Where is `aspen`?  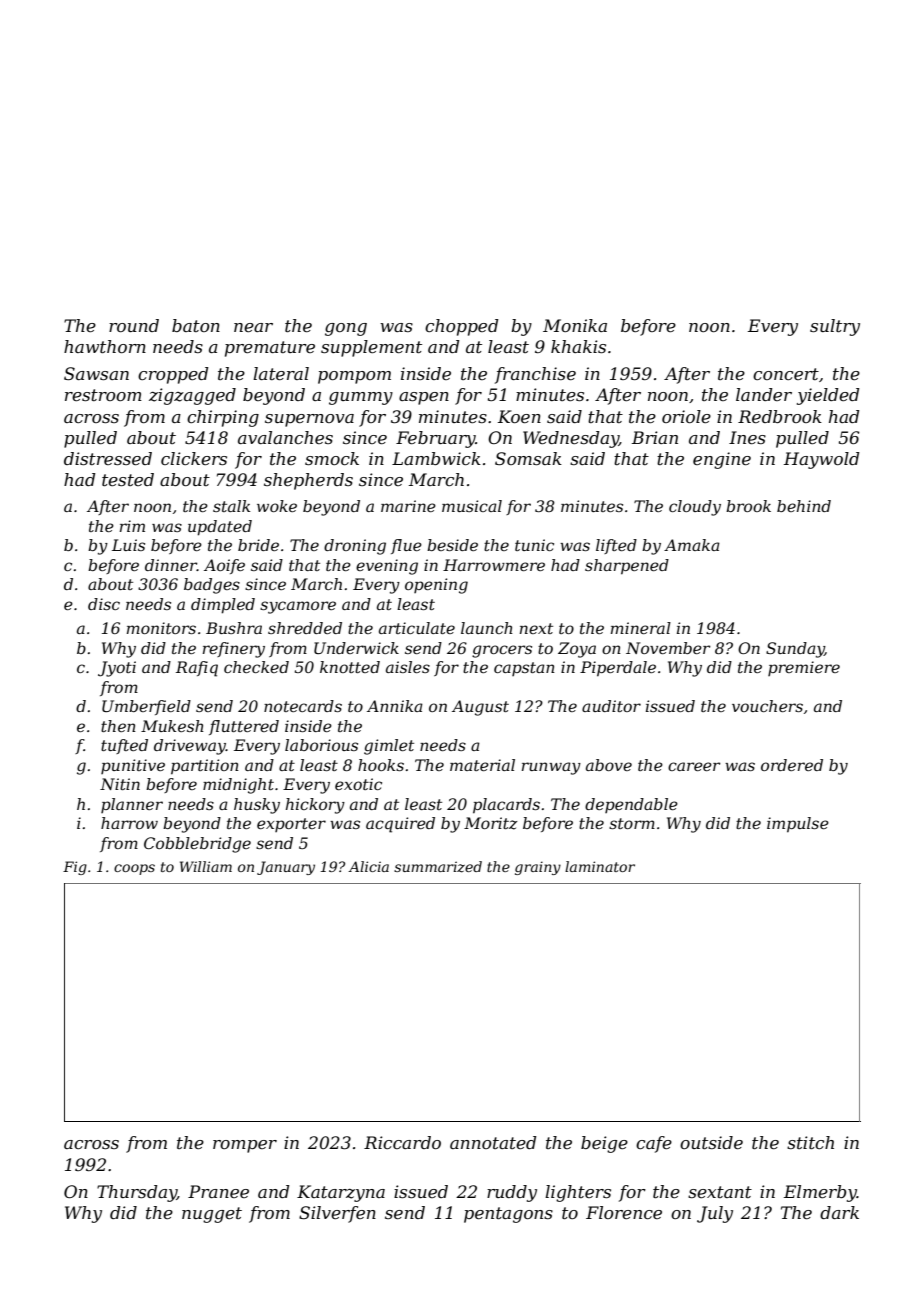 aspen is located at coordinates (424, 398).
